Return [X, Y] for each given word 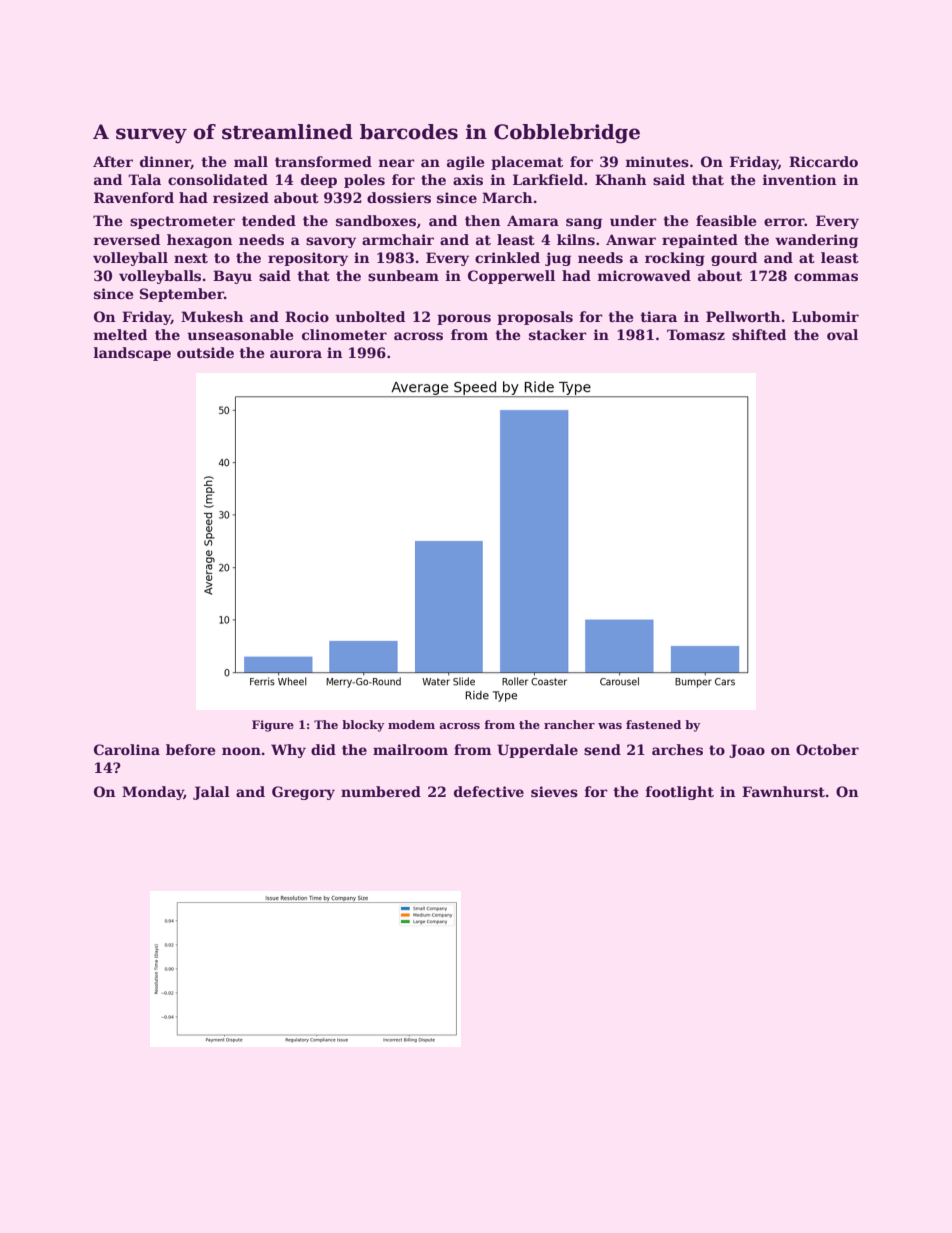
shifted [759, 334]
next [191, 258]
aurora [296, 354]
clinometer [344, 334]
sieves [554, 791]
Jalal [211, 793]
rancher [569, 724]
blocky [363, 726]
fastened [653, 724]
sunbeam [403, 275]
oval [842, 334]
